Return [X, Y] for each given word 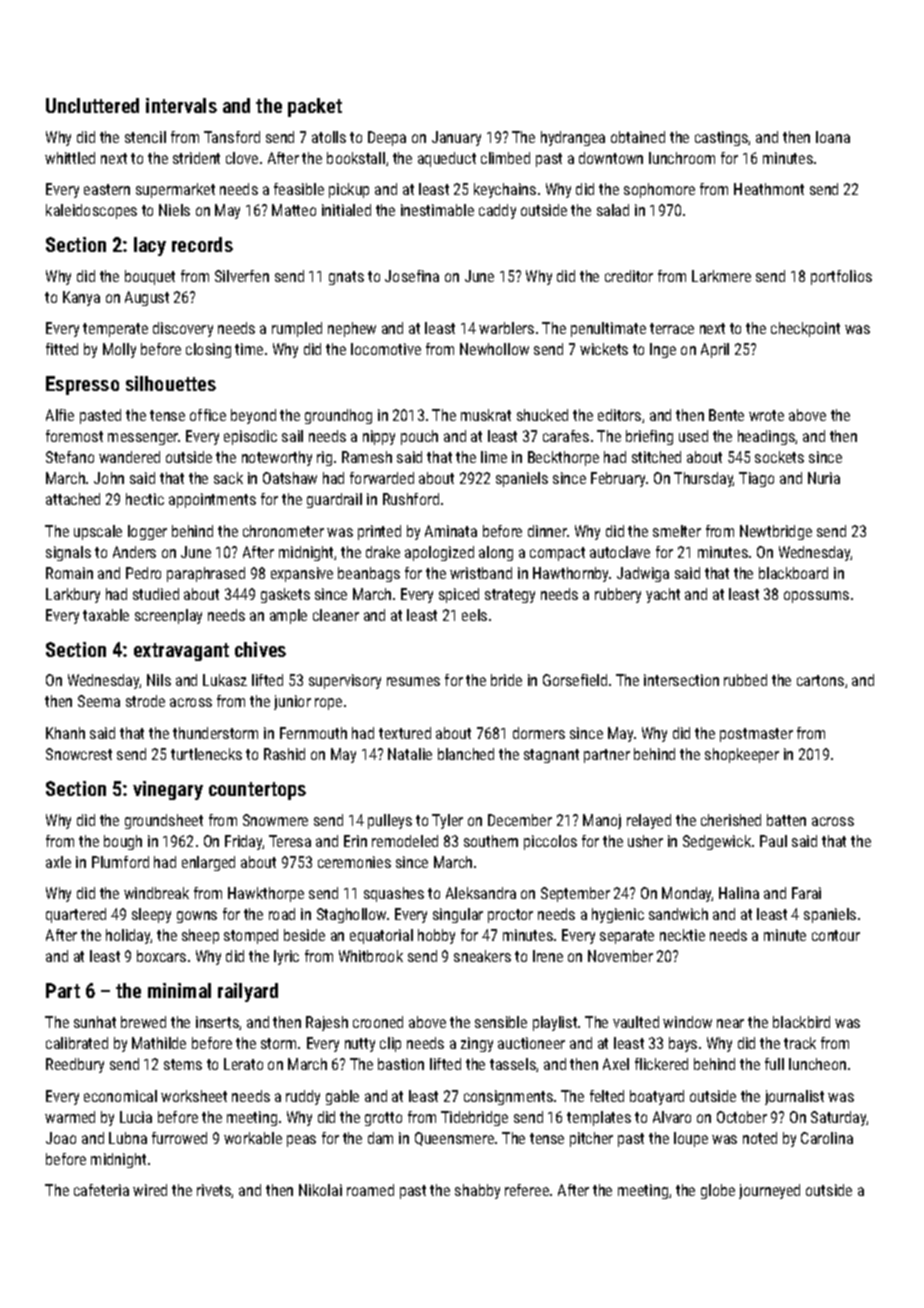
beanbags [369, 574]
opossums [816, 597]
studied [156, 594]
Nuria [824, 478]
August [147, 298]
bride [506, 680]
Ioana [833, 137]
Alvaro [672, 1117]
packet [315, 107]
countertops [257, 791]
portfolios [841, 277]
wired [150, 1190]
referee [527, 1190]
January [456, 138]
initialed [346, 210]
